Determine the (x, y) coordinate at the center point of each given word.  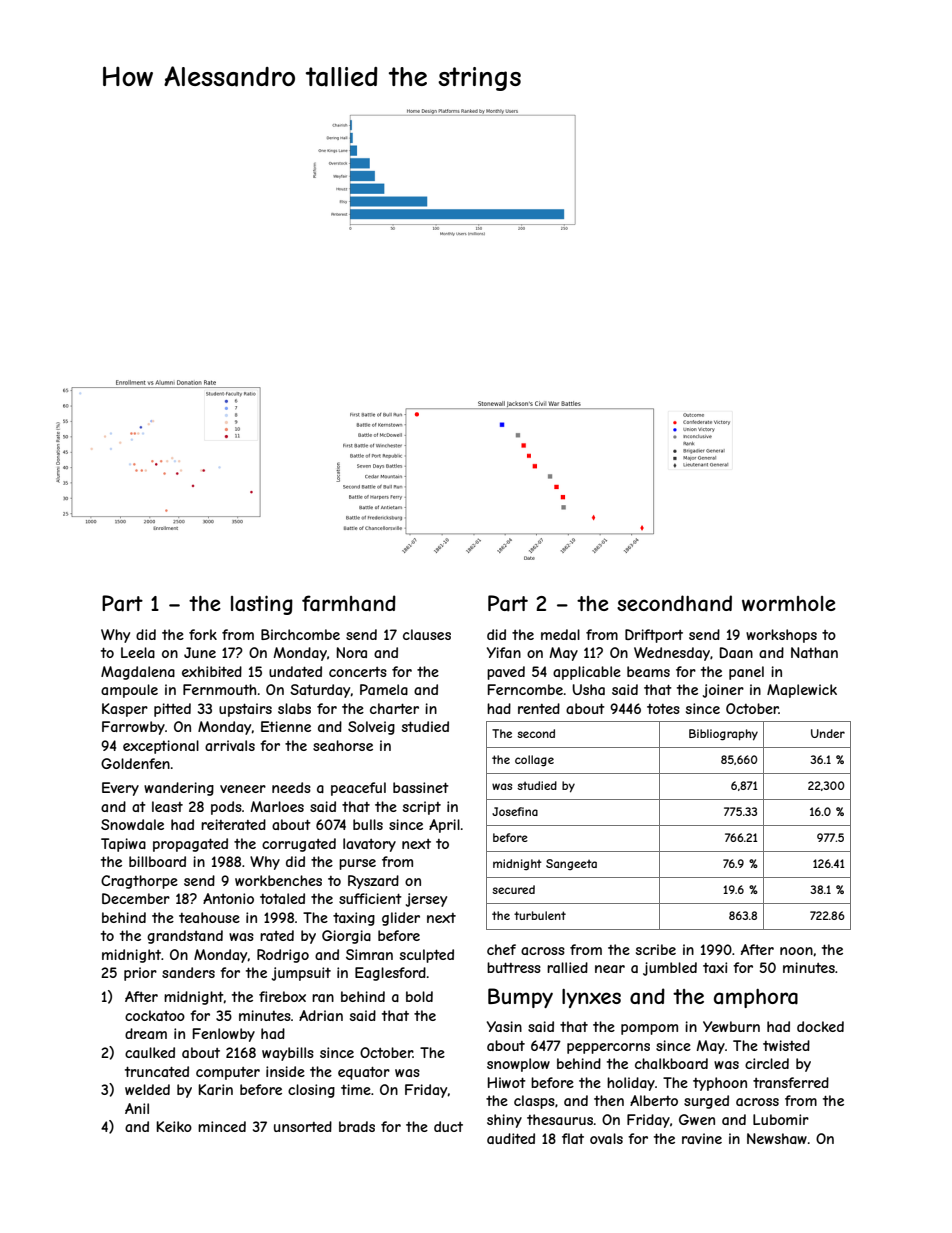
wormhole (789, 603)
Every (120, 789)
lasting (262, 605)
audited (511, 1138)
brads (357, 1126)
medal (560, 634)
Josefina (515, 811)
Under (828, 733)
